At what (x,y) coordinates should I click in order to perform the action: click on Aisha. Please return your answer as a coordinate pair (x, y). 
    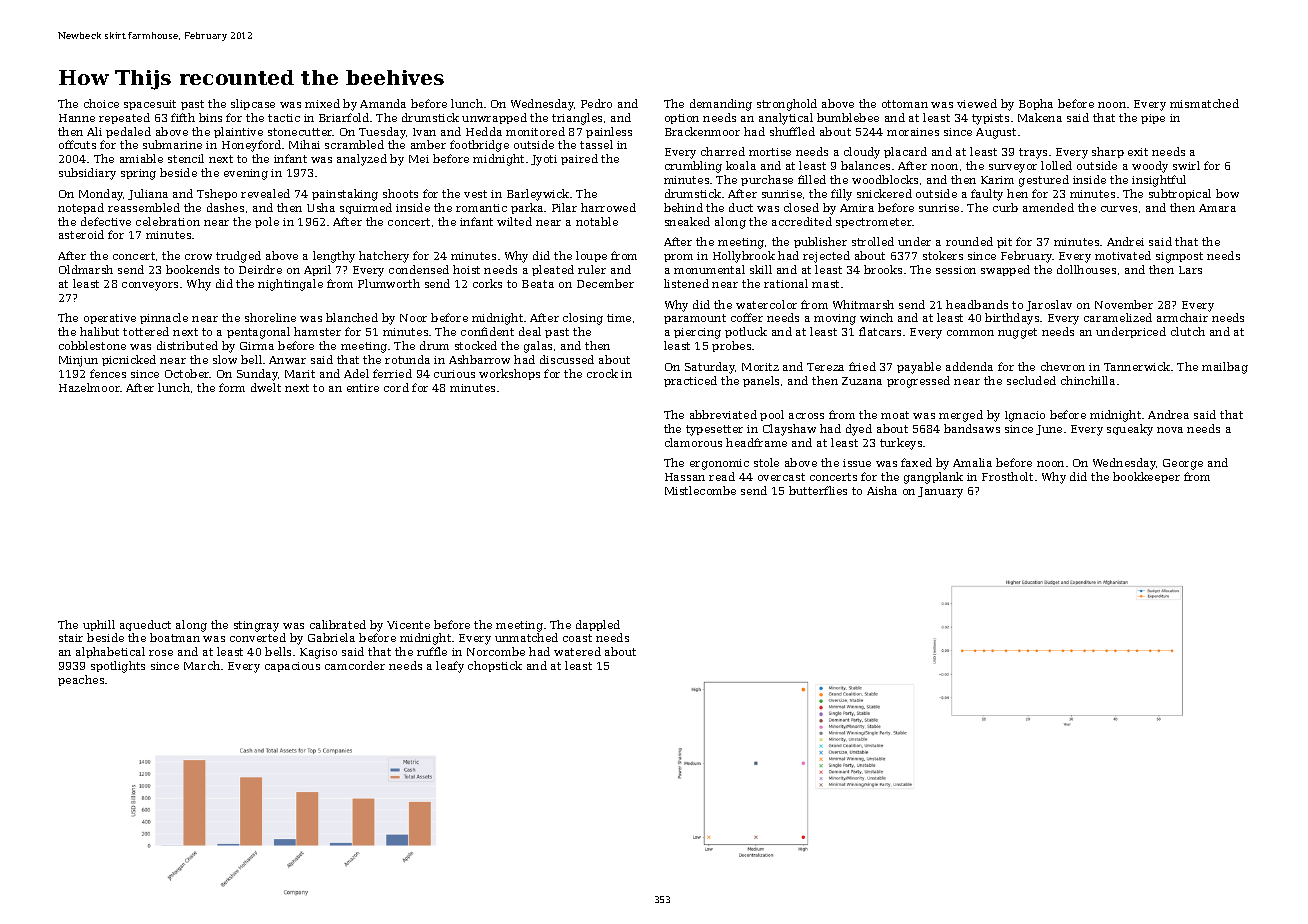
    Looking at the image, I should click on (882, 490).
